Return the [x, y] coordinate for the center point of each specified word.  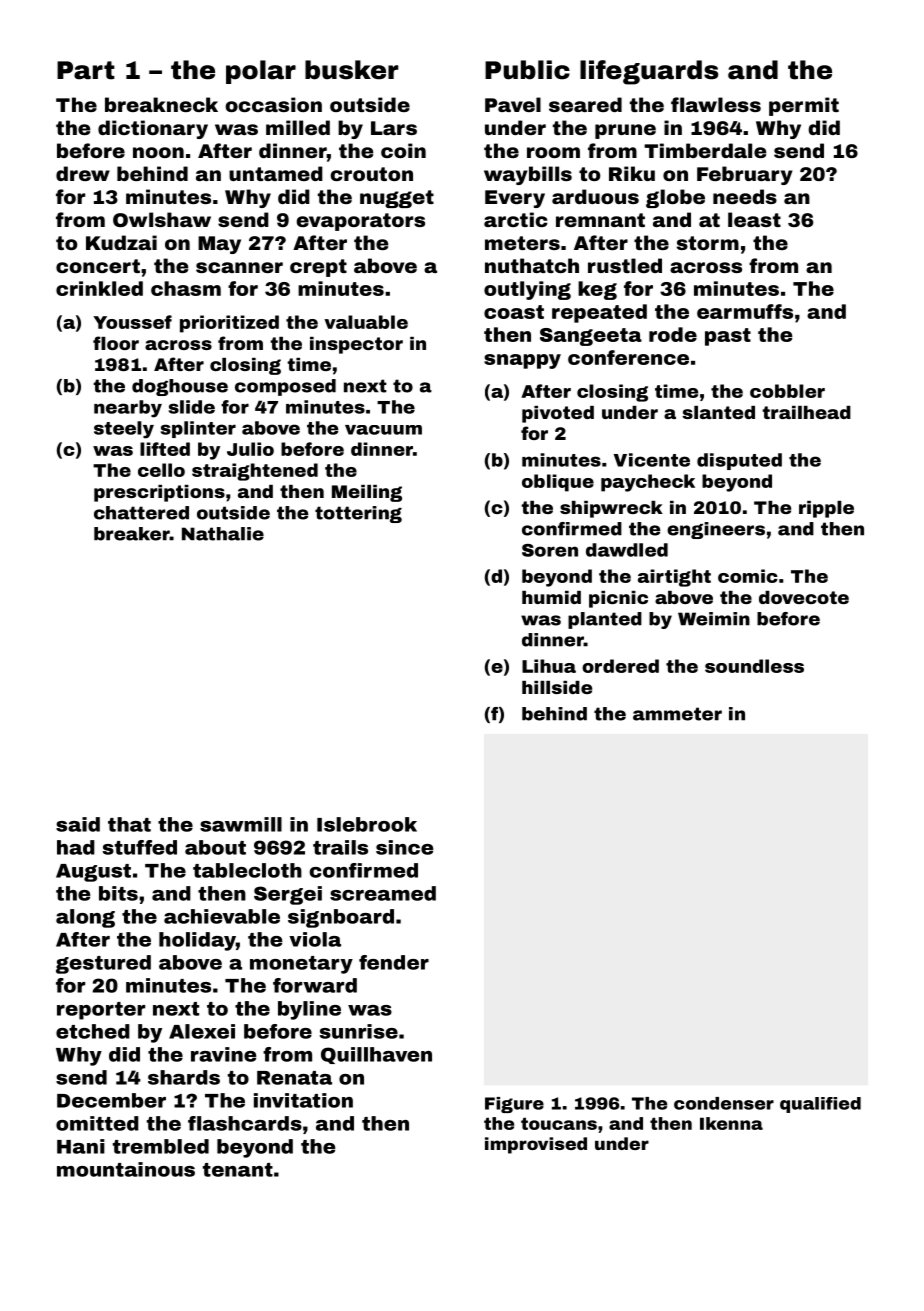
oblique [558, 483]
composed [285, 387]
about [215, 847]
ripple [826, 509]
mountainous [126, 1169]
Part [86, 70]
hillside [557, 687]
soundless [754, 666]
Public [527, 70]
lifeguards [649, 72]
